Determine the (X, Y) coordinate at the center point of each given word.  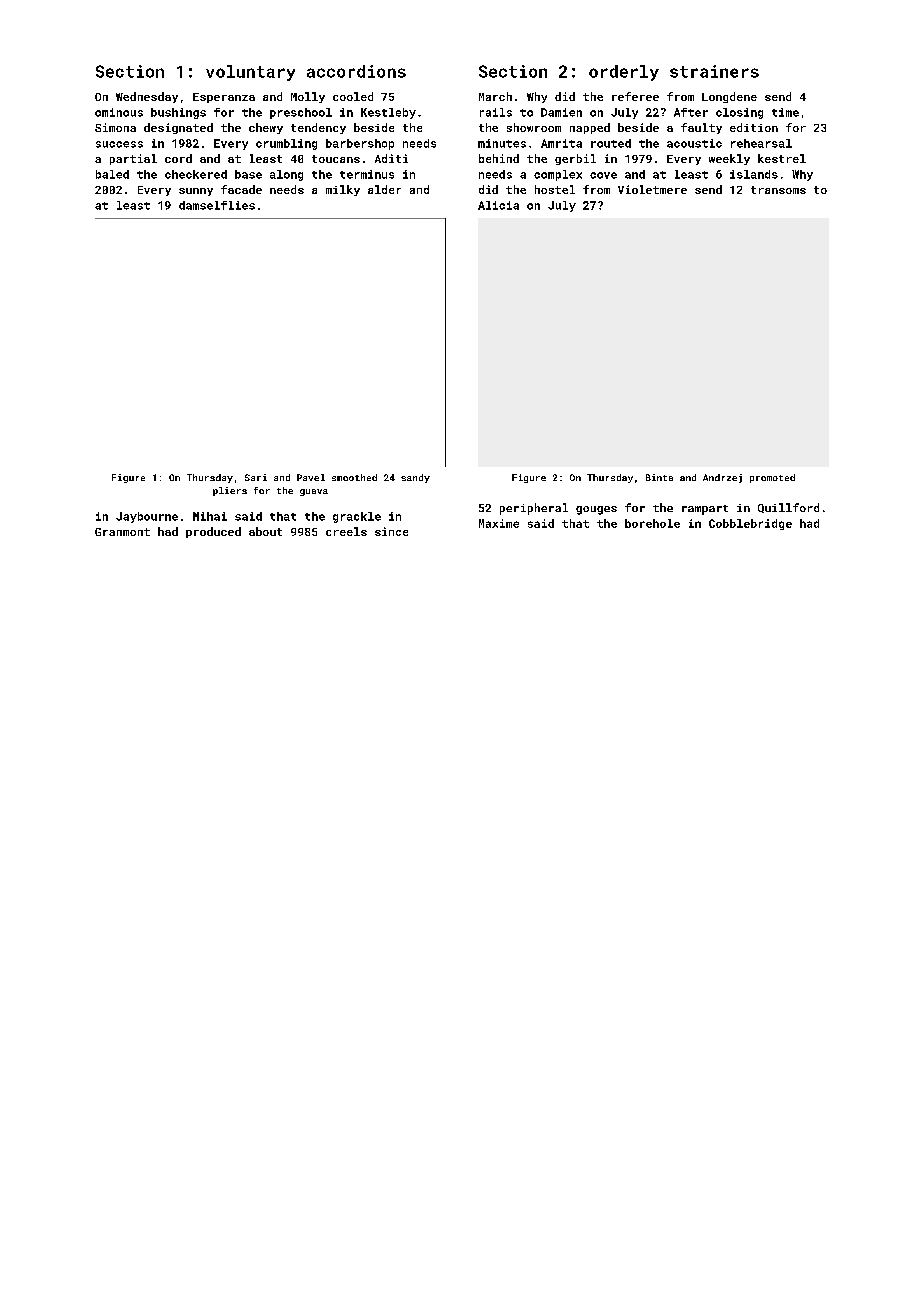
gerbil (575, 159)
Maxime (499, 523)
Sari (256, 477)
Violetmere (652, 189)
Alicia (498, 205)
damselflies (217, 205)
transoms (778, 190)
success (119, 144)
